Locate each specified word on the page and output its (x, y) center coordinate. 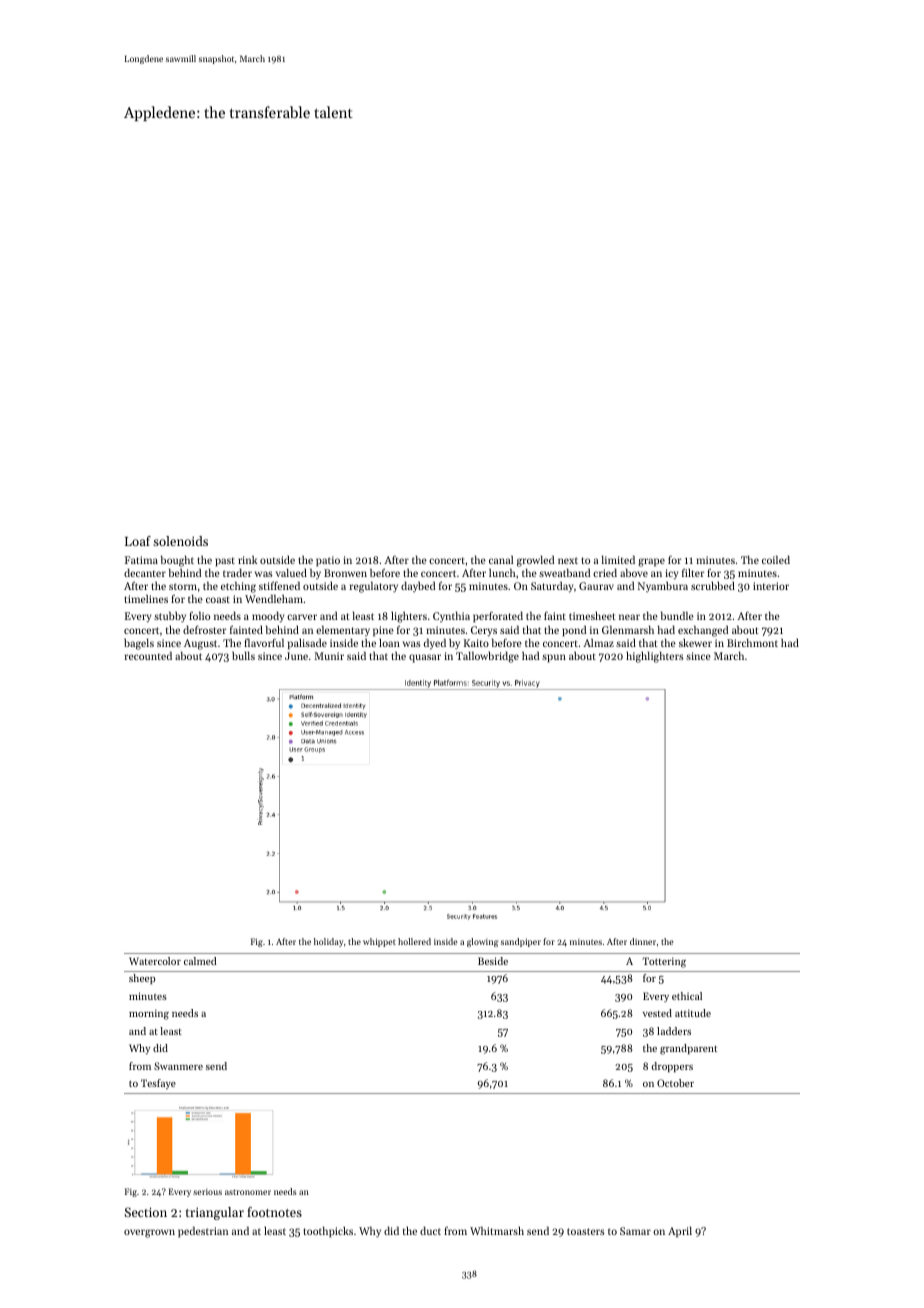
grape (651, 562)
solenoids (180, 541)
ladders (674, 1031)
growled (535, 561)
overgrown (149, 1233)
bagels (139, 644)
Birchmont (752, 642)
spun (554, 658)
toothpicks (328, 1232)
